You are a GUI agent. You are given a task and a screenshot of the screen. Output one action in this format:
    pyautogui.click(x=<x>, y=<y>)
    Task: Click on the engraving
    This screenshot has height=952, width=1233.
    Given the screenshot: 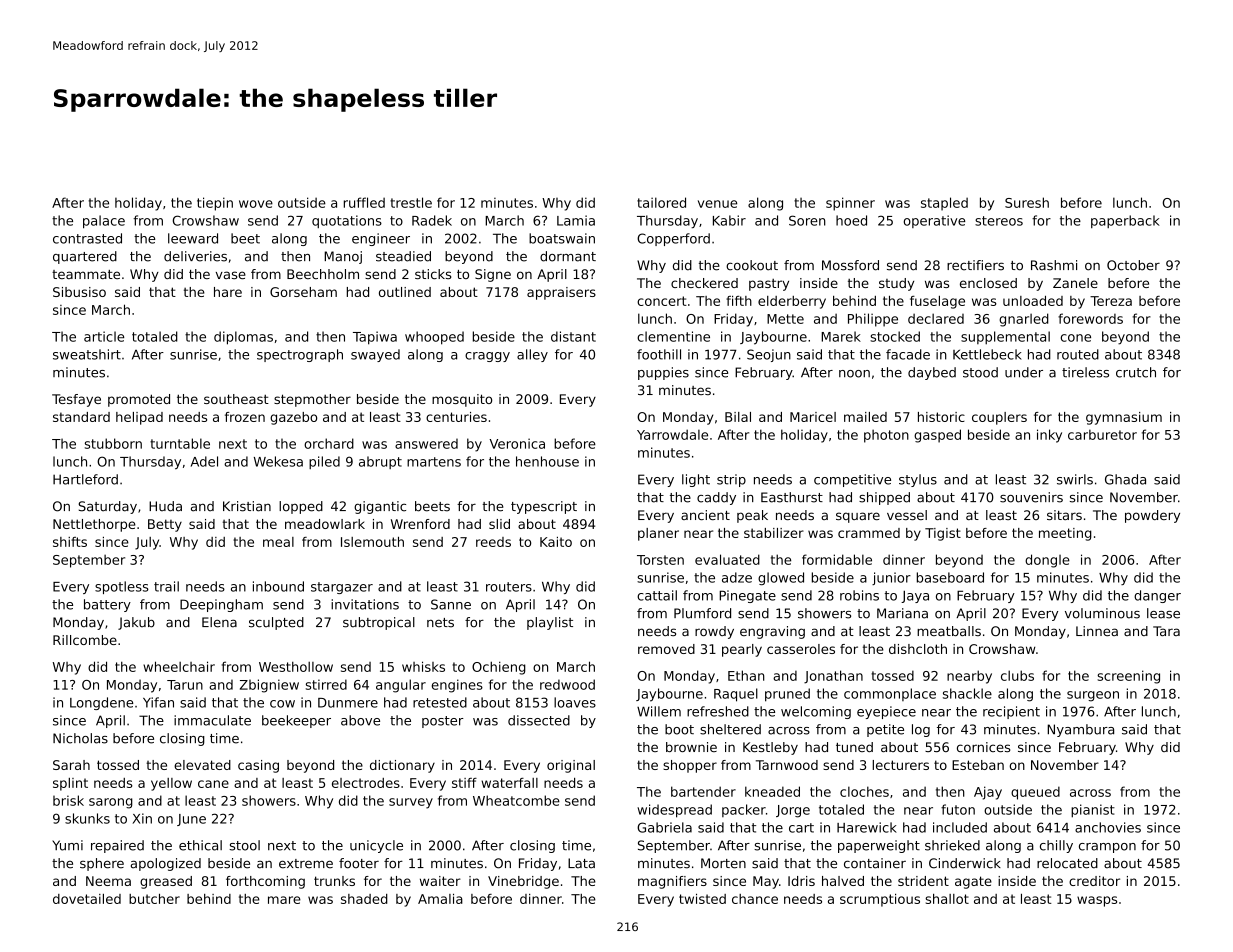 What is the action you would take?
    pyautogui.click(x=772, y=632)
